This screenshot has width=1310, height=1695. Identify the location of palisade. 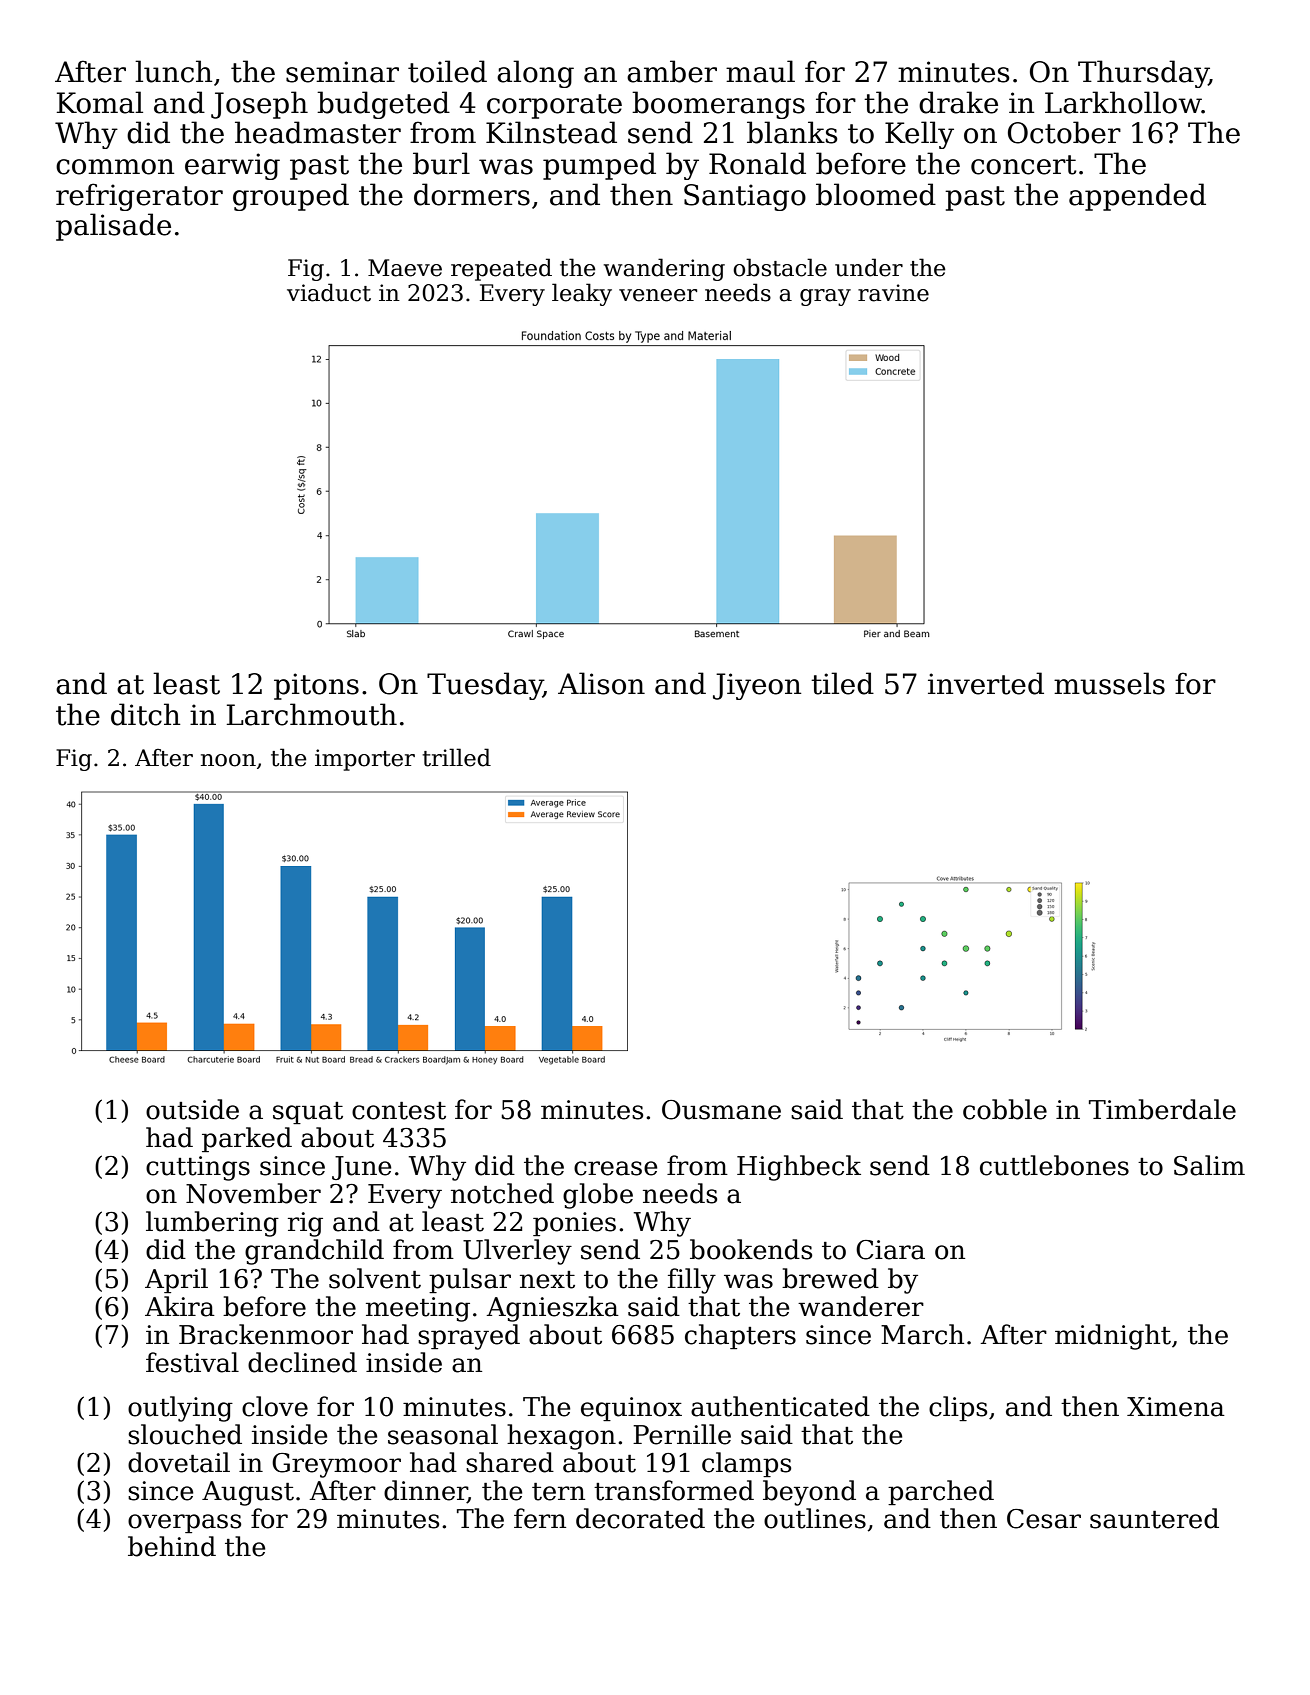
(113, 227).
